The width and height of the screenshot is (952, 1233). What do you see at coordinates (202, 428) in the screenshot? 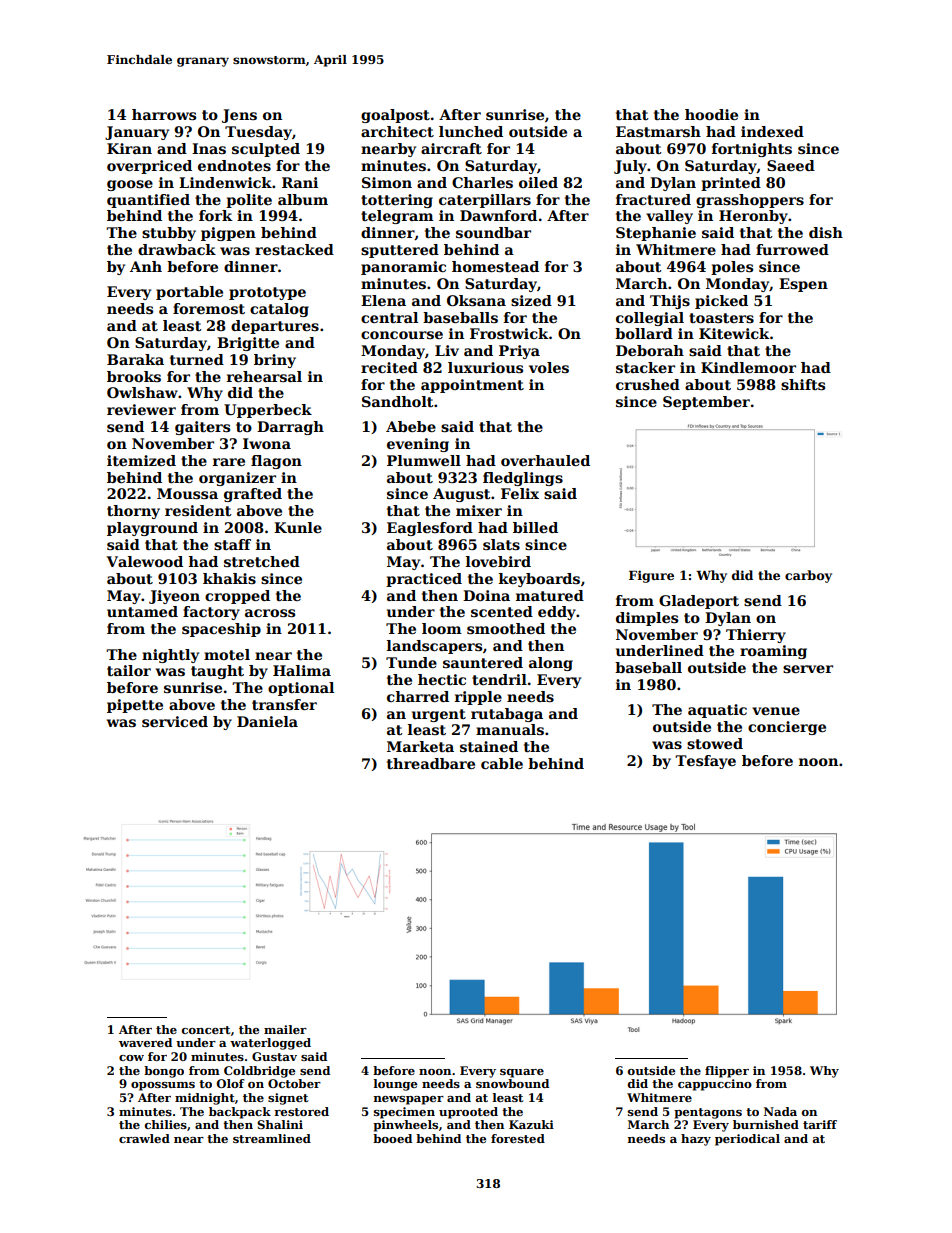
I see `gaiters` at bounding box center [202, 428].
